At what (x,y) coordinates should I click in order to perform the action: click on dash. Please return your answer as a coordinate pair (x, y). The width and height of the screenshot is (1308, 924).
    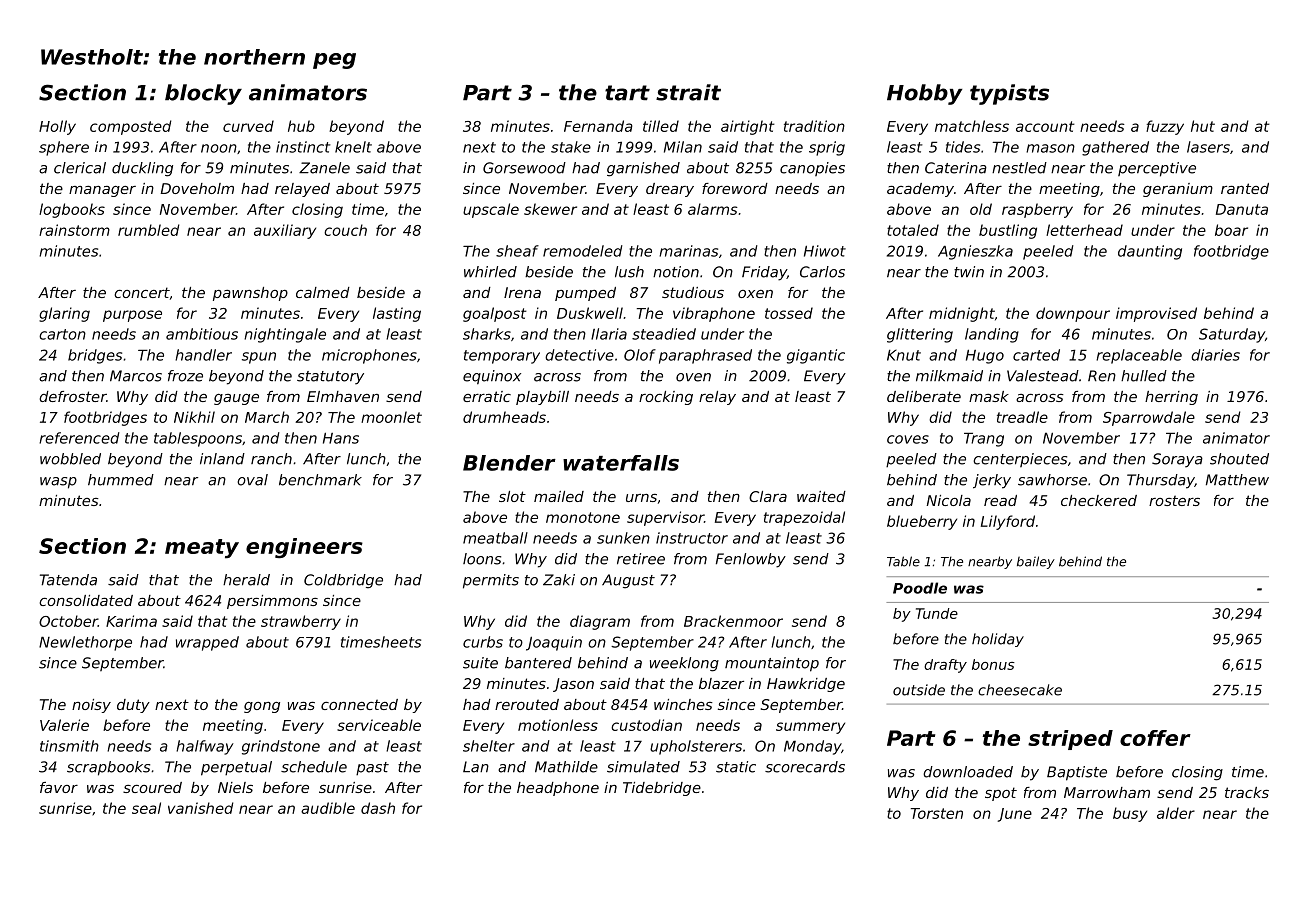
    Looking at the image, I should click on (378, 808).
